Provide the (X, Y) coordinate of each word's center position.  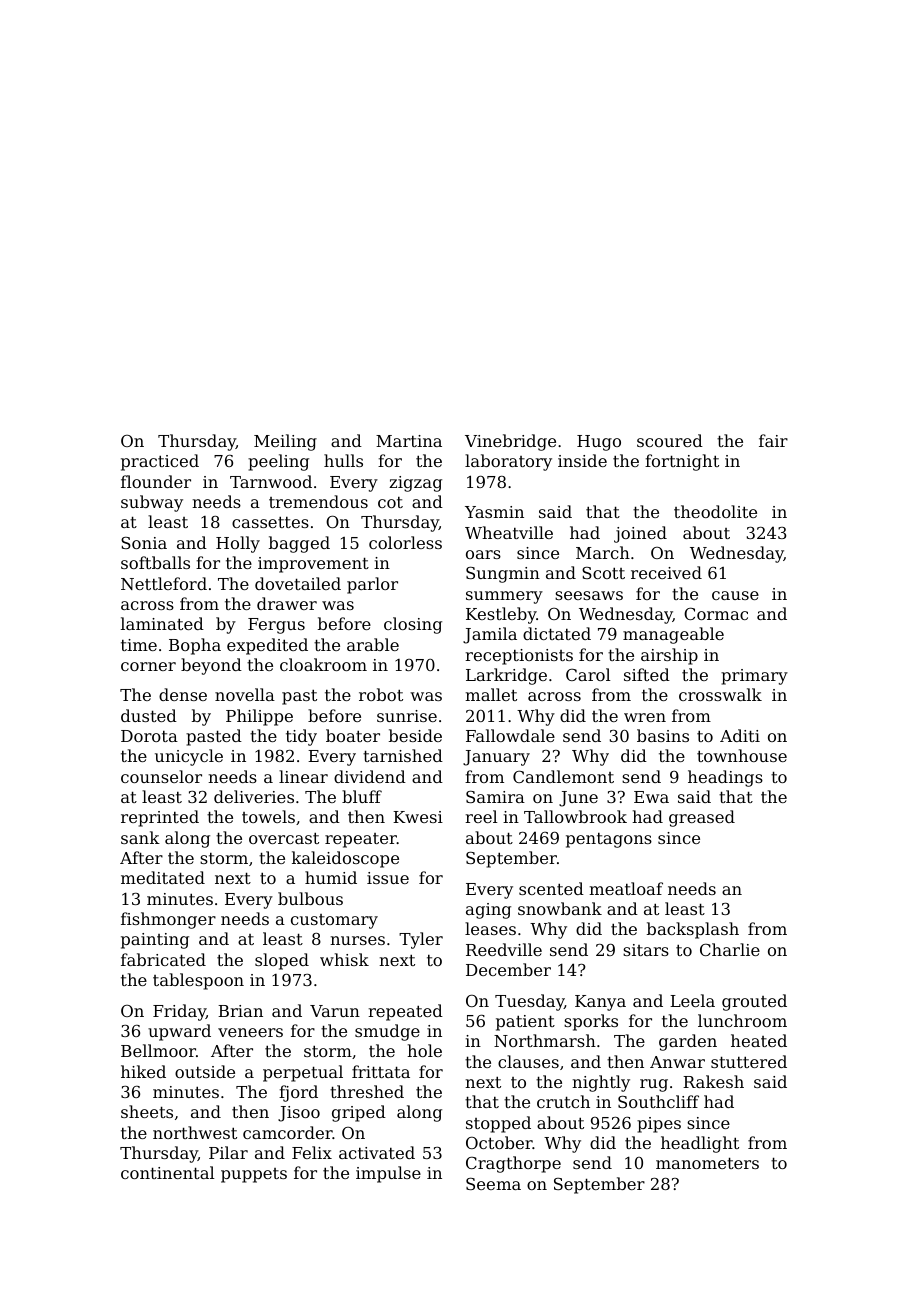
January (496, 758)
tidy (301, 737)
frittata (381, 1071)
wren (645, 717)
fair (773, 440)
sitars (646, 950)
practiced (160, 462)
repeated (405, 1012)
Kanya (600, 1003)
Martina (409, 441)
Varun (335, 1011)
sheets (147, 1111)
